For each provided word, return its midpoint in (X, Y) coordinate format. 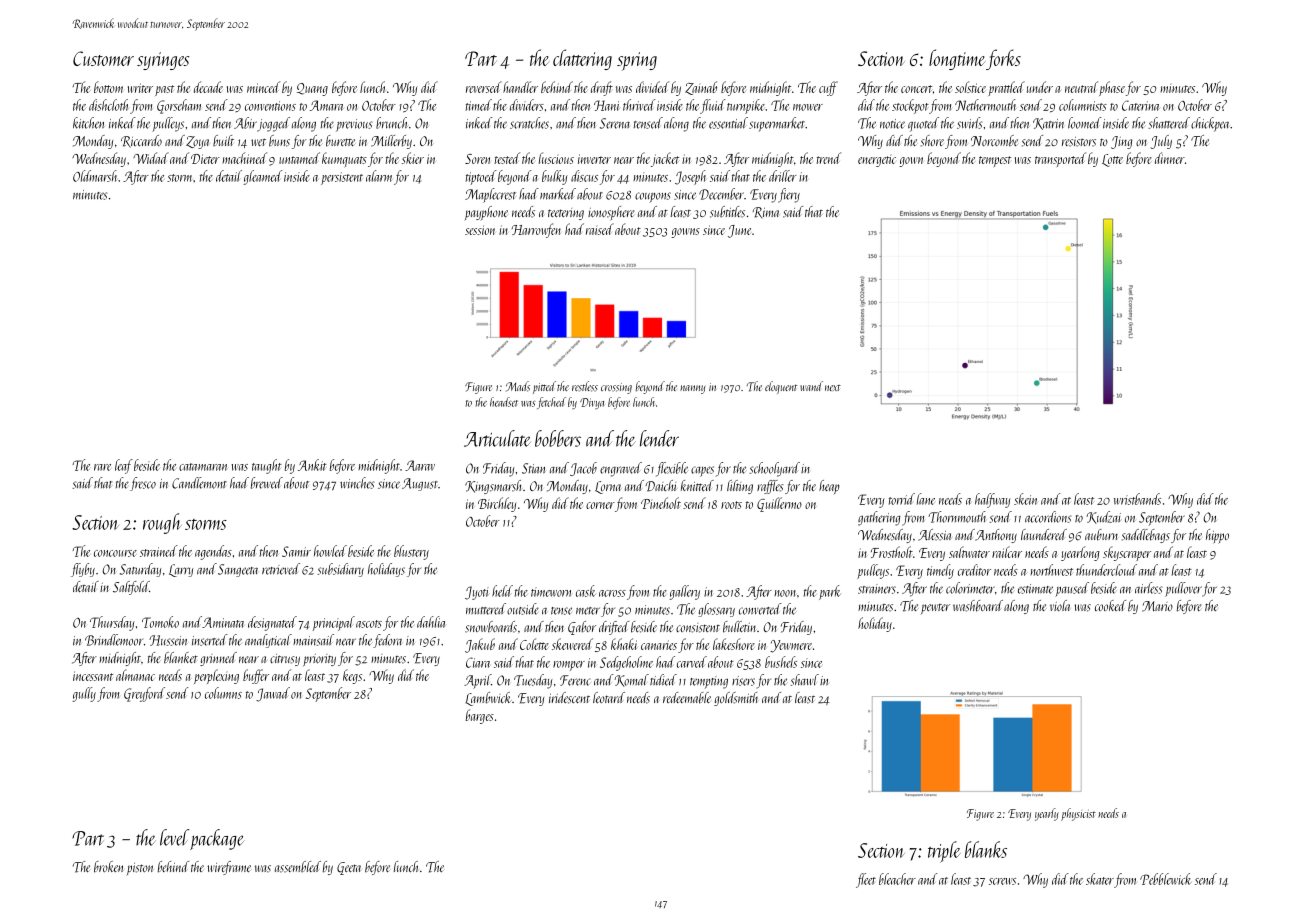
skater (1100, 879)
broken (109, 867)
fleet (866, 880)
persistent (342, 178)
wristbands (1137, 499)
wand (811, 386)
